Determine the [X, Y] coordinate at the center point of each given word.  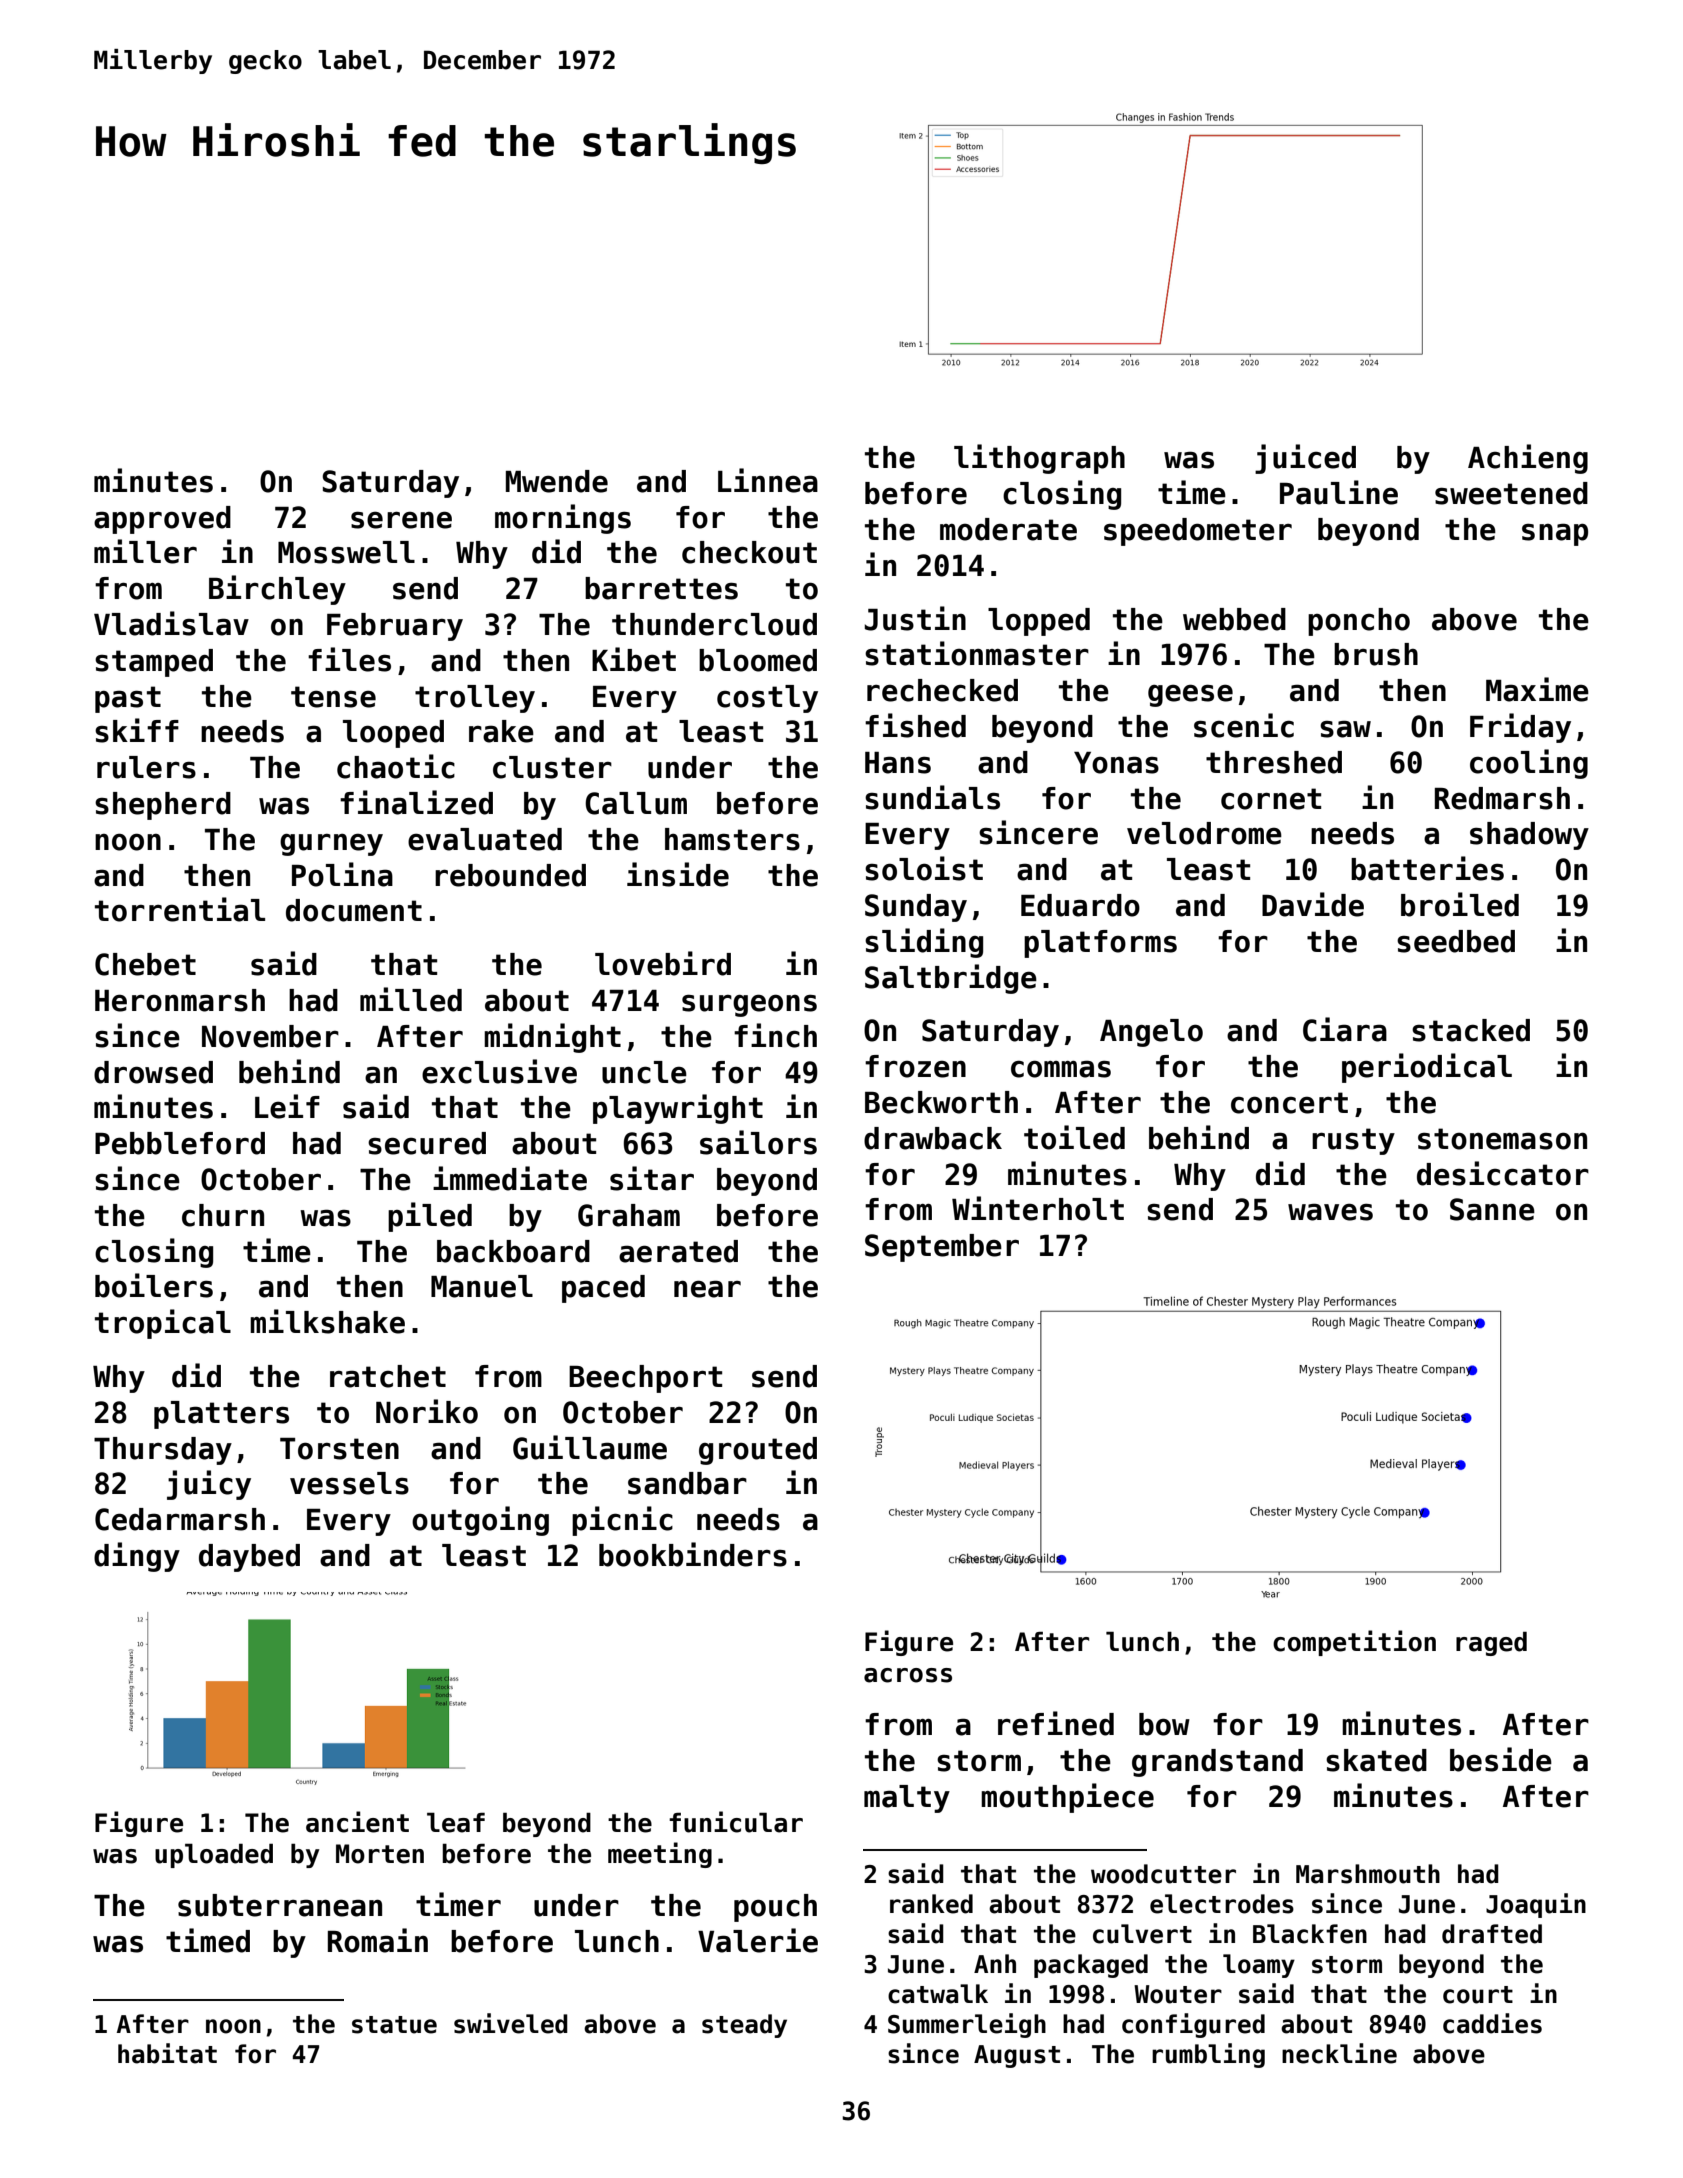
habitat [167, 2053]
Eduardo [1080, 905]
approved [162, 520]
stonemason [1502, 1139]
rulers [146, 767]
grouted [758, 1451]
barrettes [661, 588]
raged [1491, 1643]
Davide [1313, 904]
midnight [552, 1038]
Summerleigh [967, 2025]
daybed [249, 1558]
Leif [287, 1106]
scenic [1244, 725]
